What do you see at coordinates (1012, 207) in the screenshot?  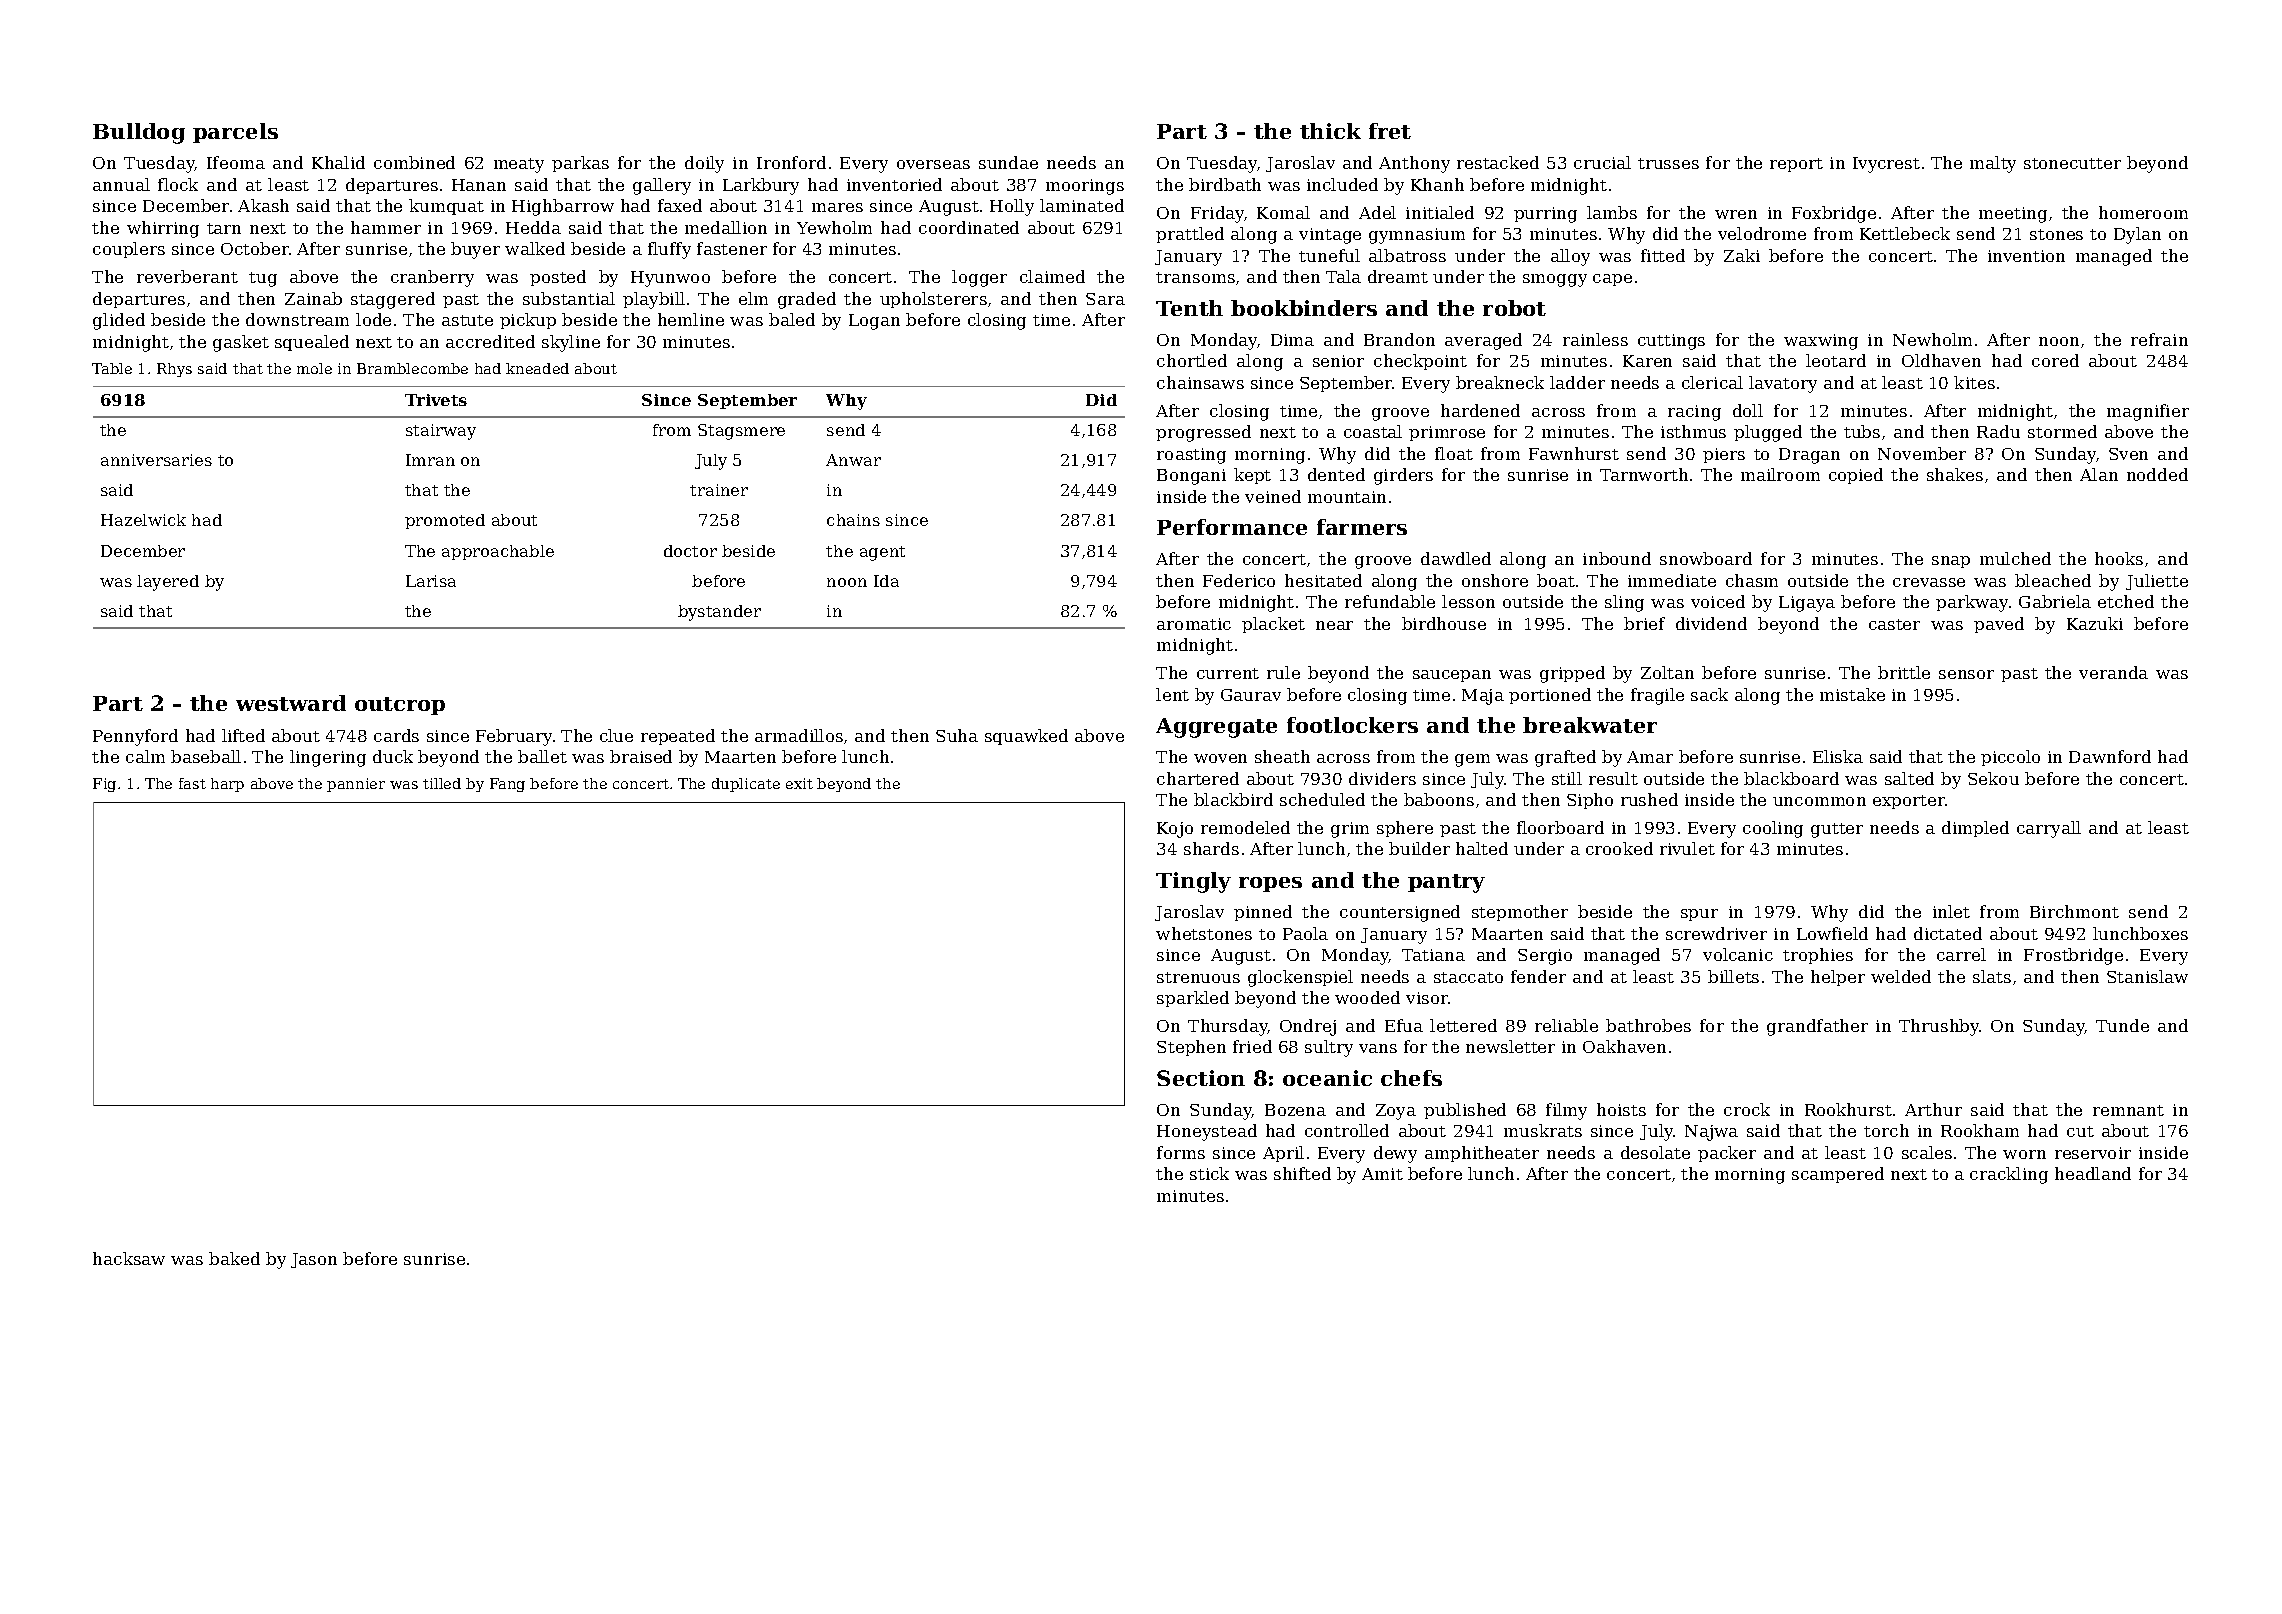 I see `Holly` at bounding box center [1012, 207].
